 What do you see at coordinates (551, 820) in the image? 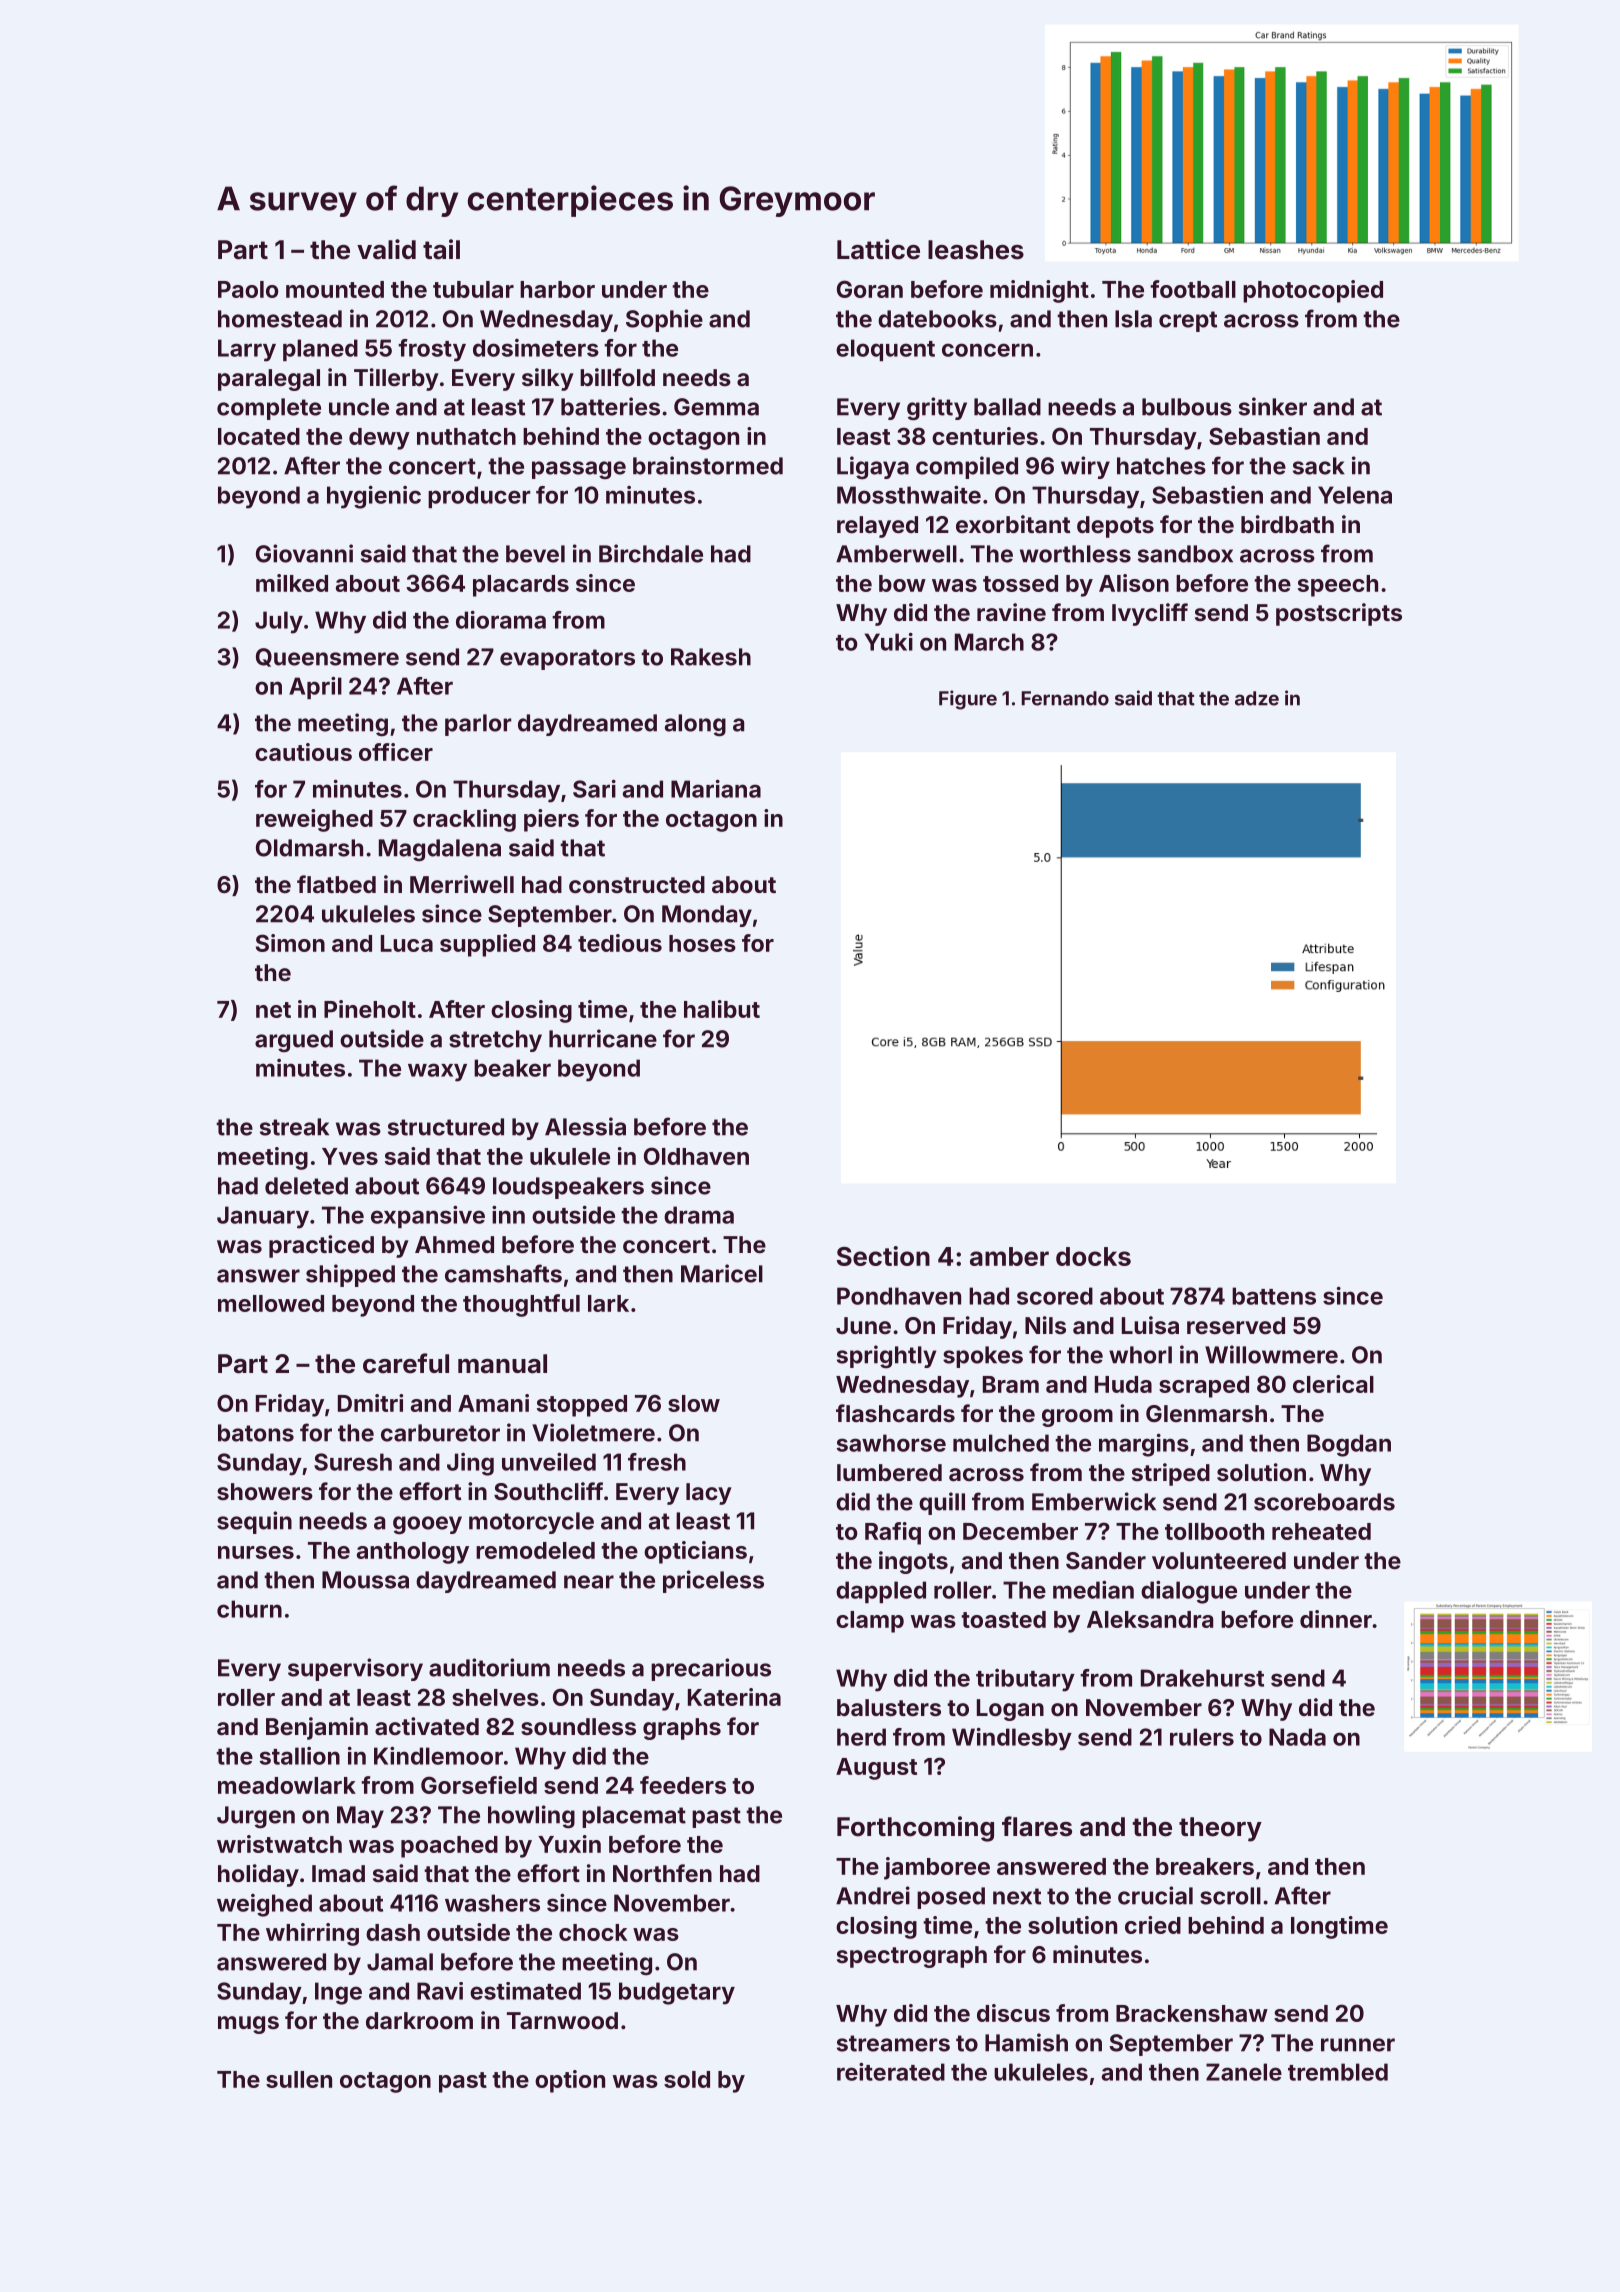
I see `piers` at bounding box center [551, 820].
